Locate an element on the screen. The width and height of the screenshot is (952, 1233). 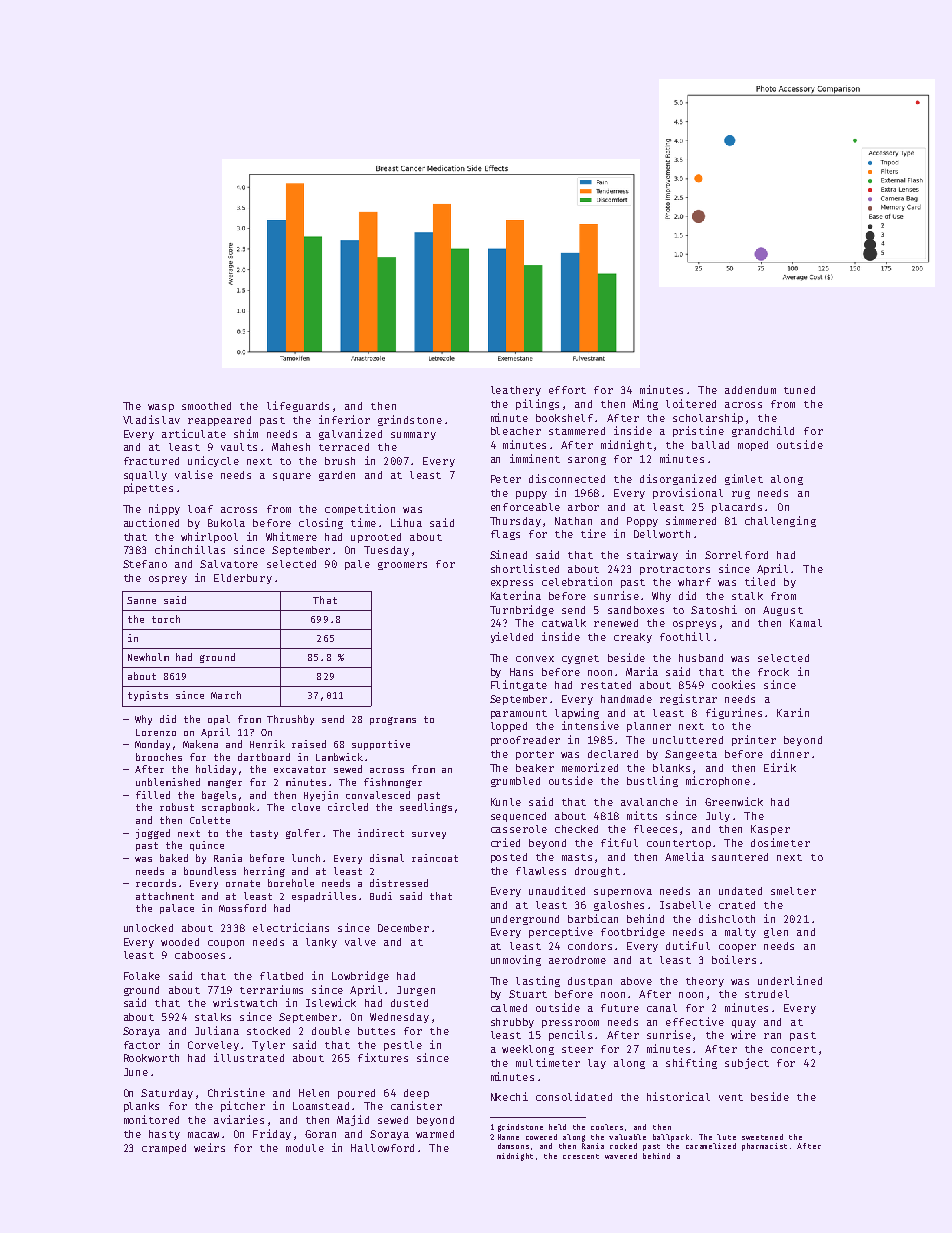
wavered is located at coordinates (621, 1156).
